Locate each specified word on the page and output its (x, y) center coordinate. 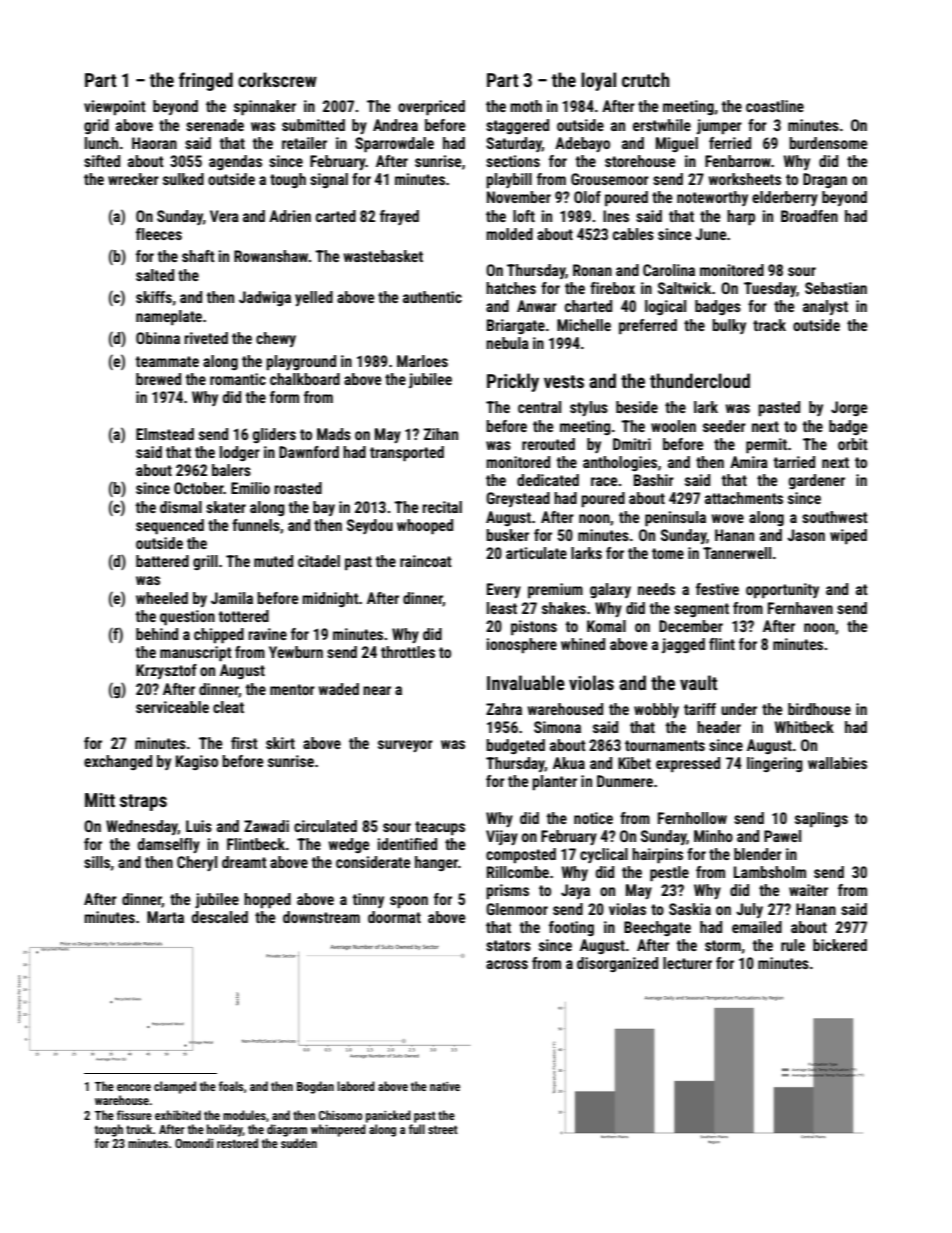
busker (507, 535)
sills (97, 862)
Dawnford (309, 452)
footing (571, 928)
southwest (835, 517)
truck (139, 1129)
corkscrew (277, 79)
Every (504, 590)
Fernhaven (800, 608)
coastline (775, 106)
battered (162, 561)
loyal (598, 81)
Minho (713, 836)
